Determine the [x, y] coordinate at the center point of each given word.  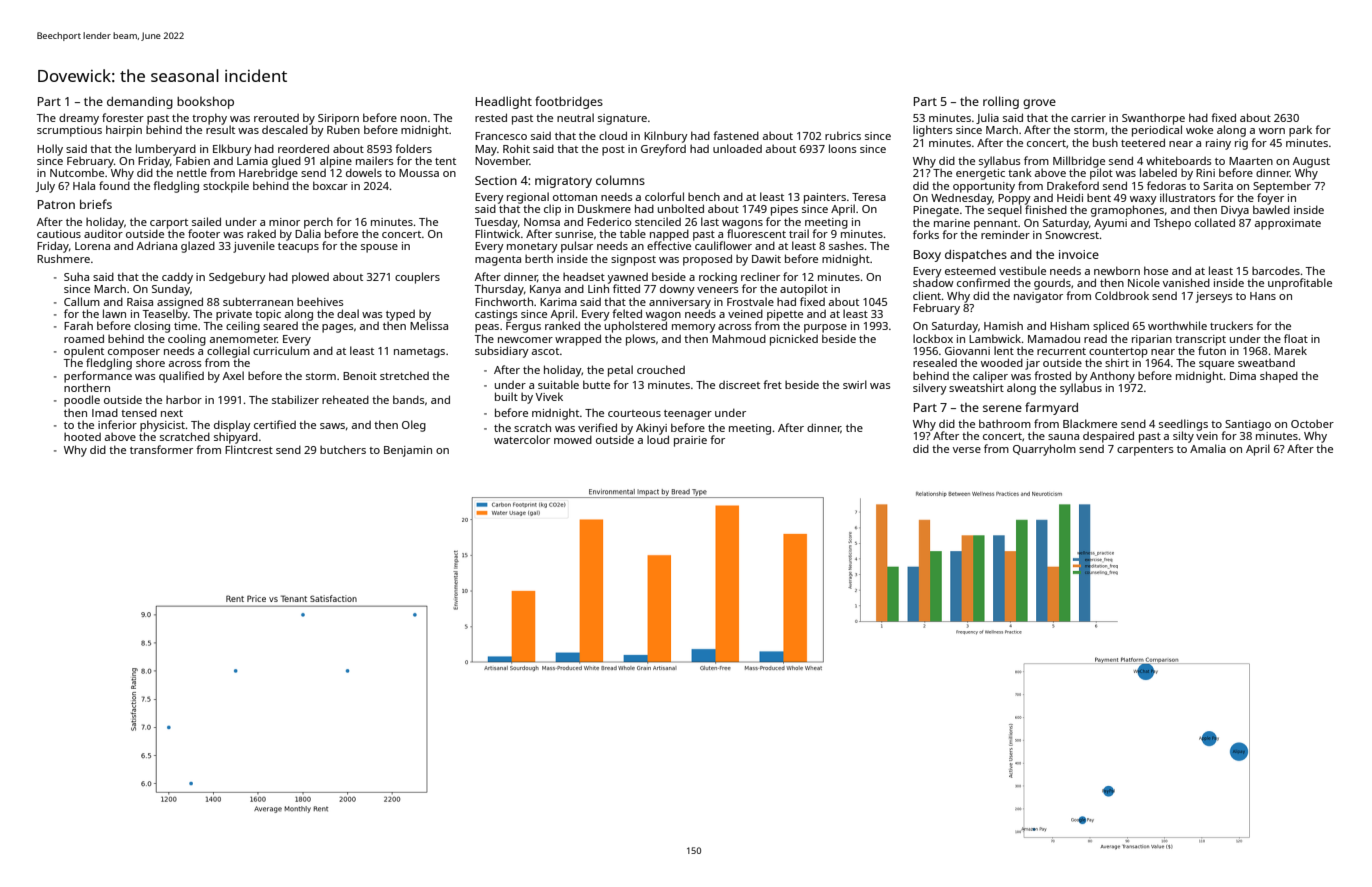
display [232, 426]
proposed [707, 260]
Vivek [549, 396]
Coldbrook [1122, 295]
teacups [298, 248]
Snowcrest [1072, 235]
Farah [78, 325]
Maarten [1251, 161]
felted [627, 313]
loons [843, 148]
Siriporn [338, 119]
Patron [56, 204]
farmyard [1051, 408]
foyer [1270, 199]
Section [496, 180]
